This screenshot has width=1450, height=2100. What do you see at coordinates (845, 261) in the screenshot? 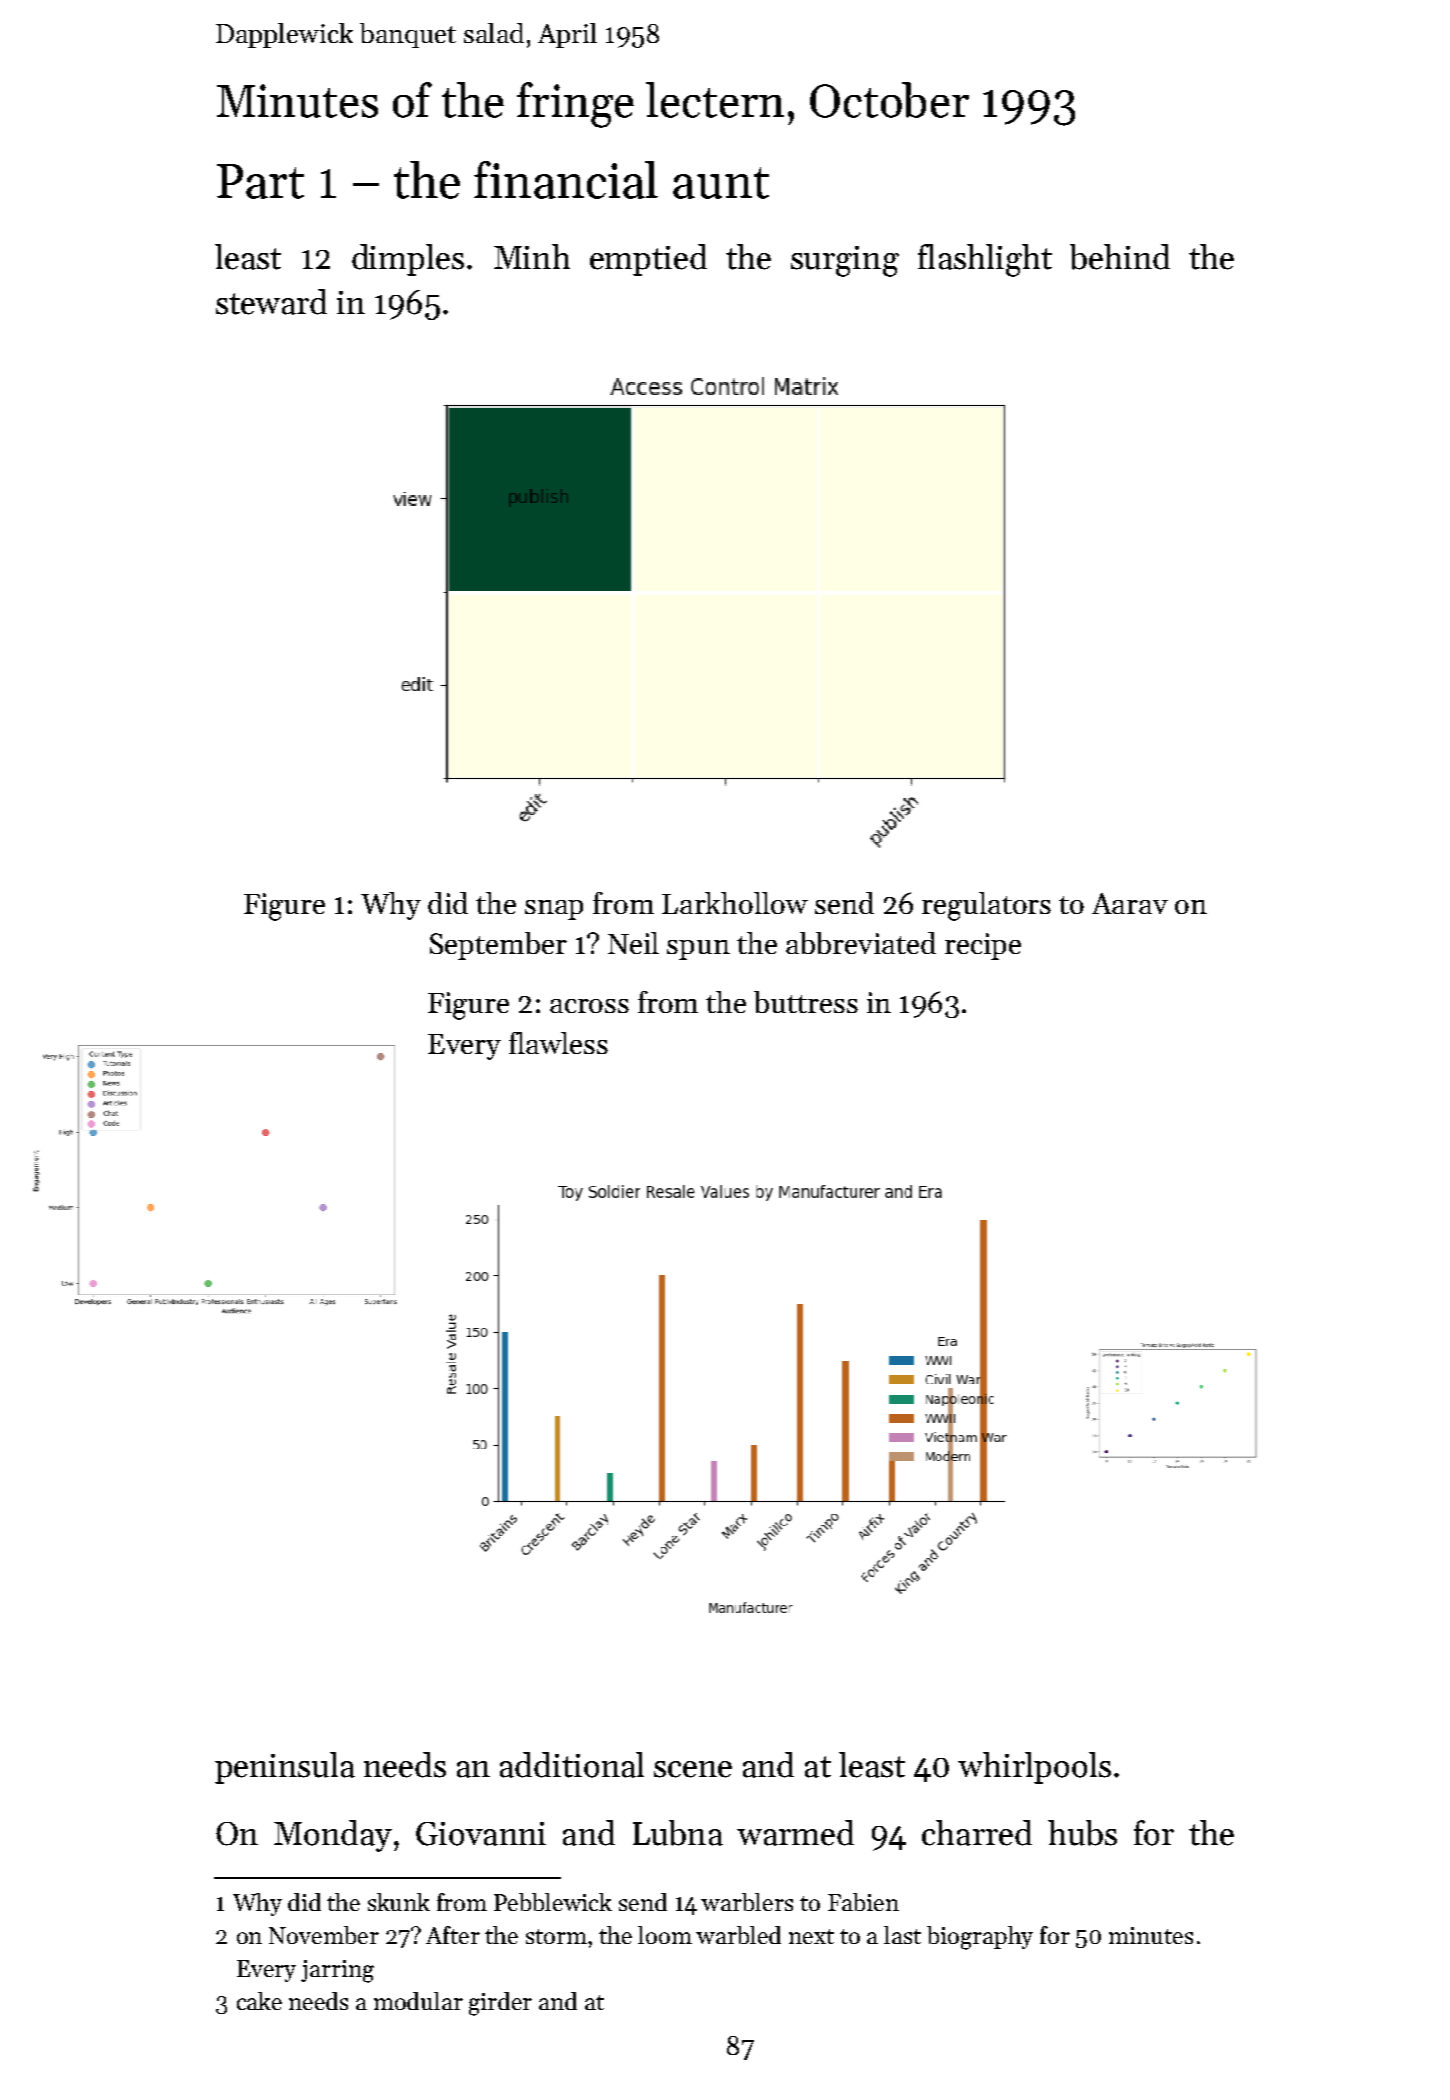
I see `surging` at bounding box center [845, 261].
